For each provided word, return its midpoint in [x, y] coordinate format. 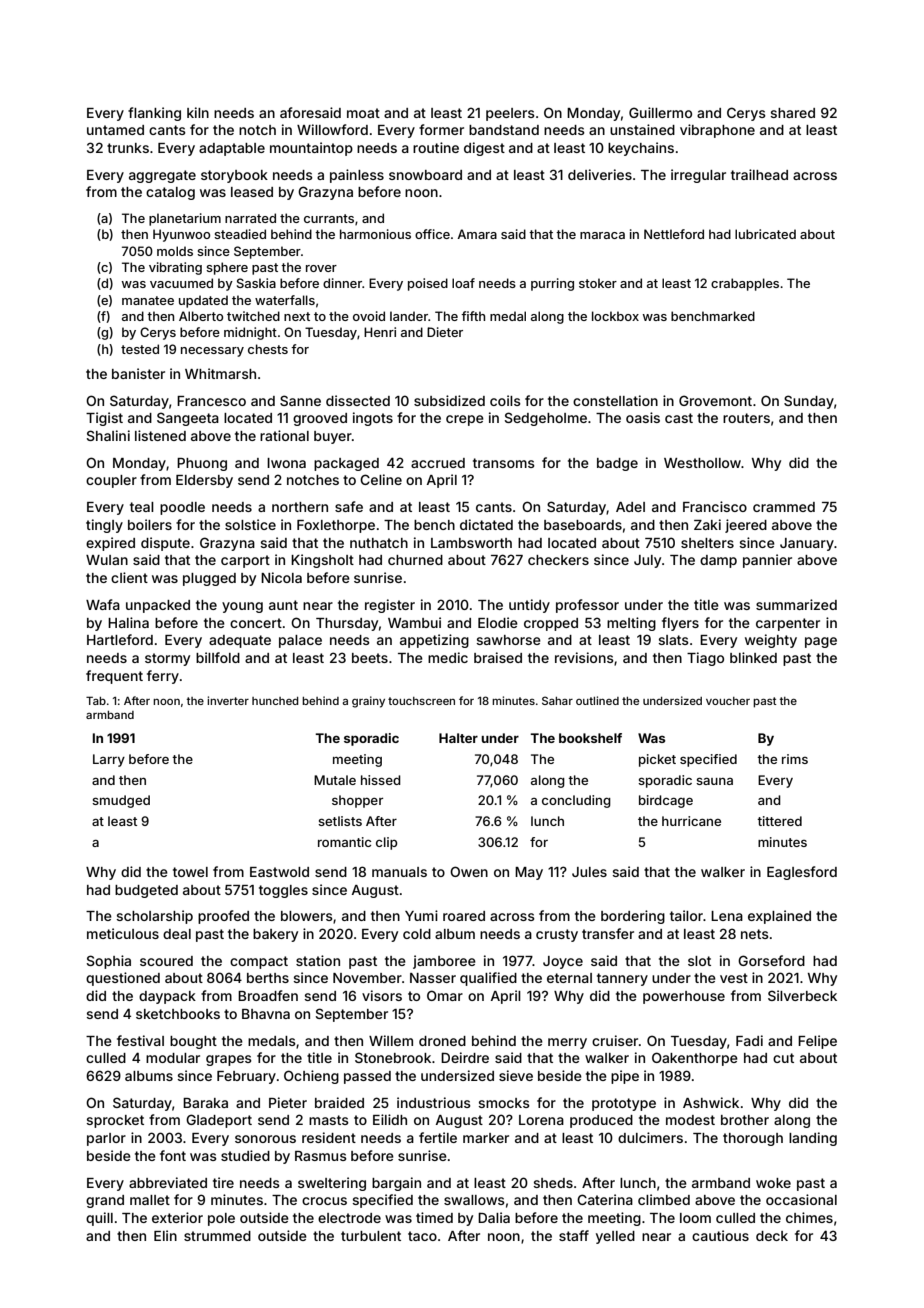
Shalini [108, 435]
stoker [598, 283]
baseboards [583, 525]
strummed [217, 1236]
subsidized [449, 400]
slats [673, 640]
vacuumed [181, 283]
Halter [458, 738]
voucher [728, 701]
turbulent [371, 1236]
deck [772, 1236]
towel [190, 872]
